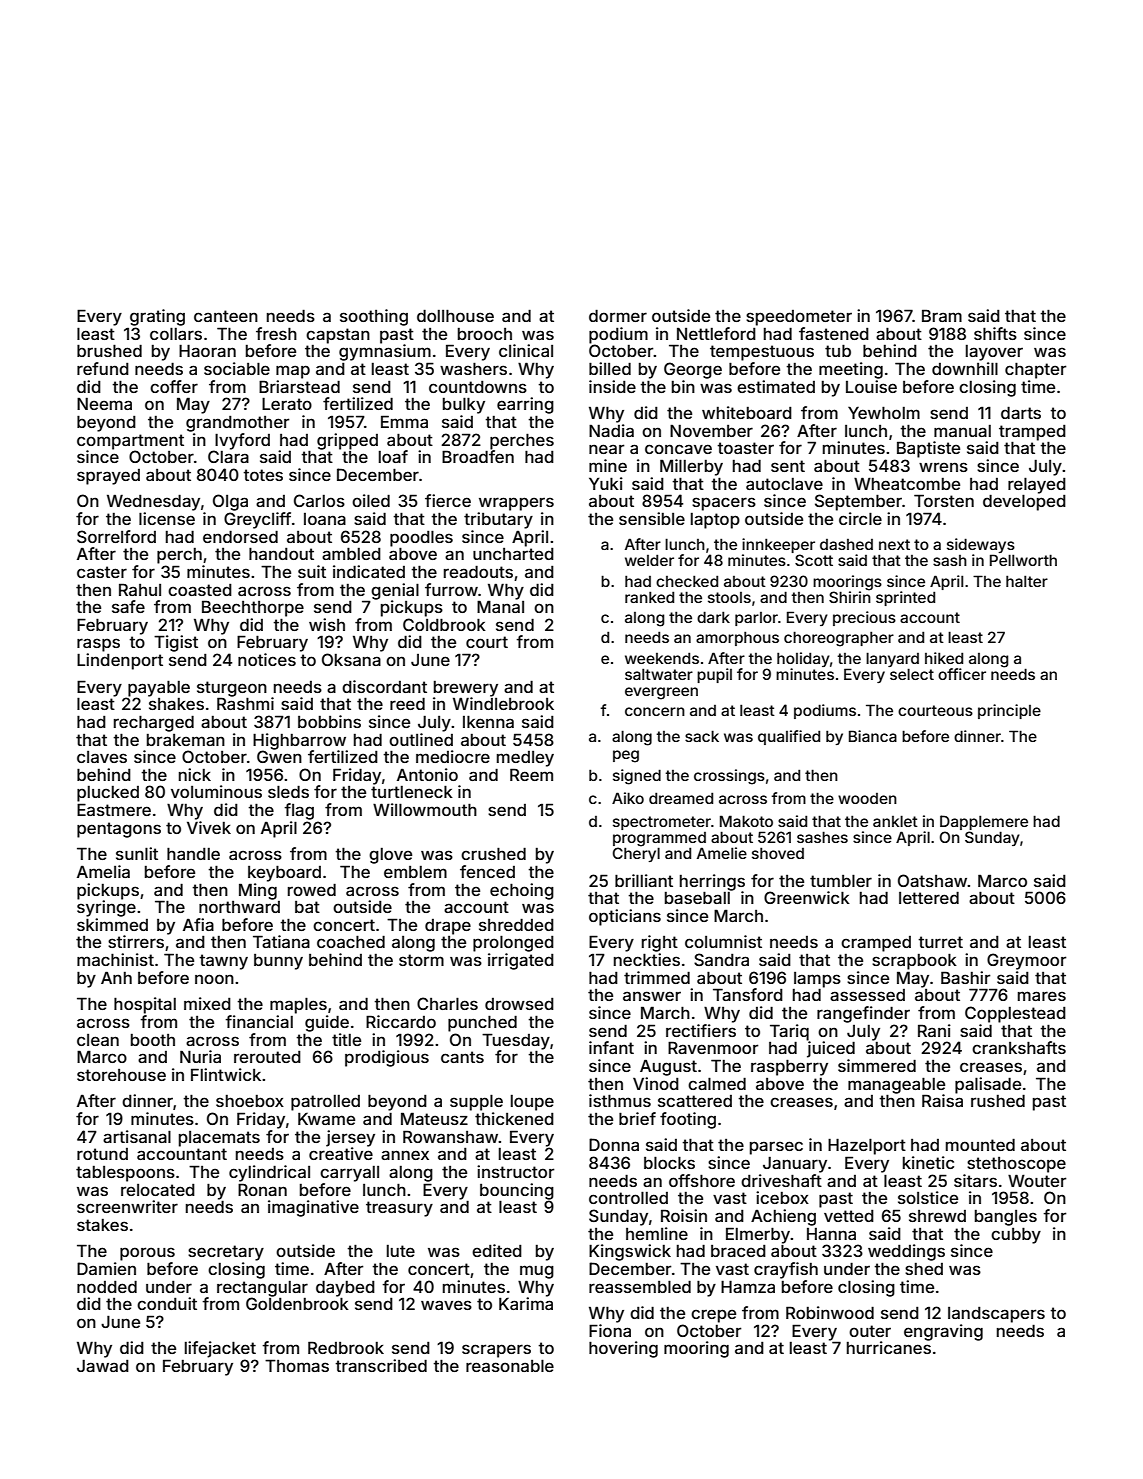  What do you see at coordinates (98, 645) in the image?
I see `rasps` at bounding box center [98, 645].
